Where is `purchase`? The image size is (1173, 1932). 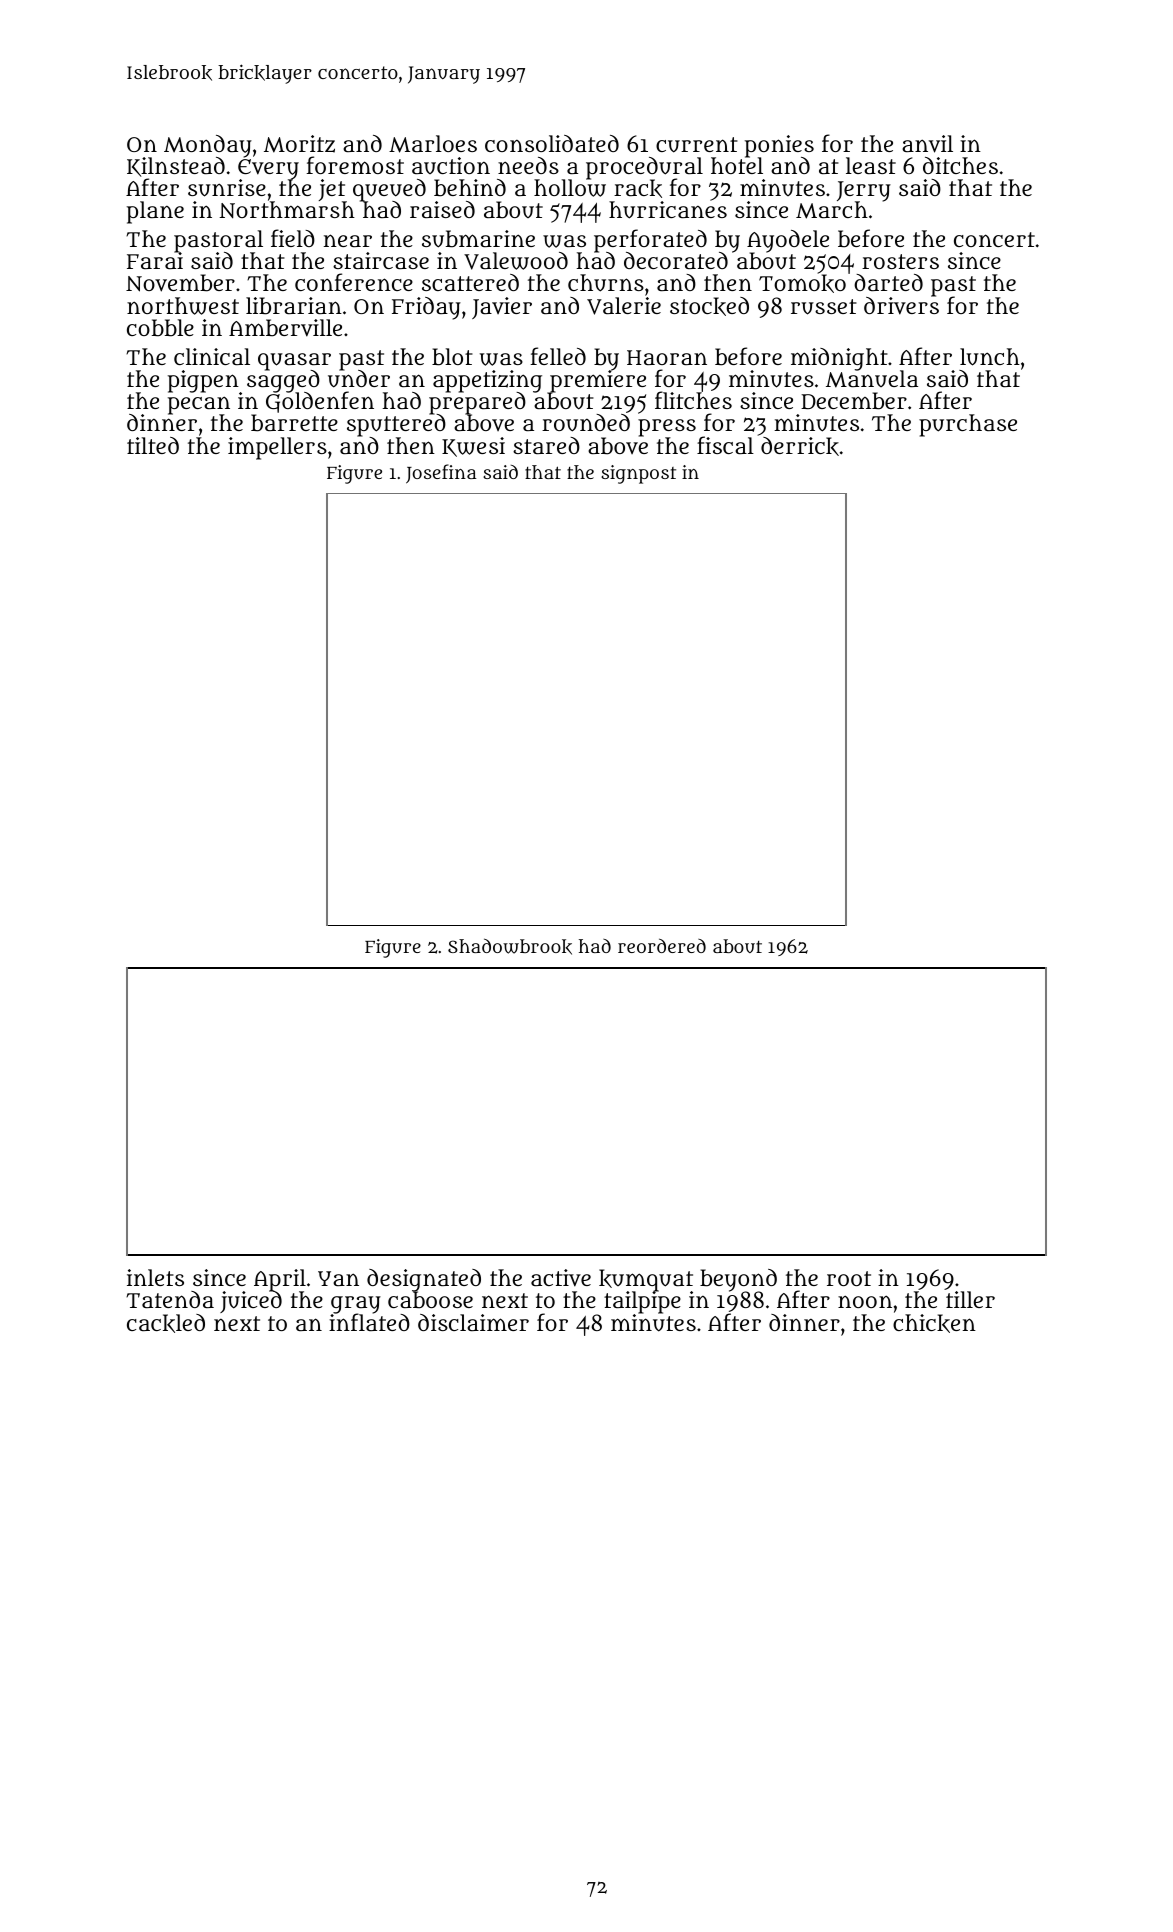
purchase is located at coordinates (968, 425).
